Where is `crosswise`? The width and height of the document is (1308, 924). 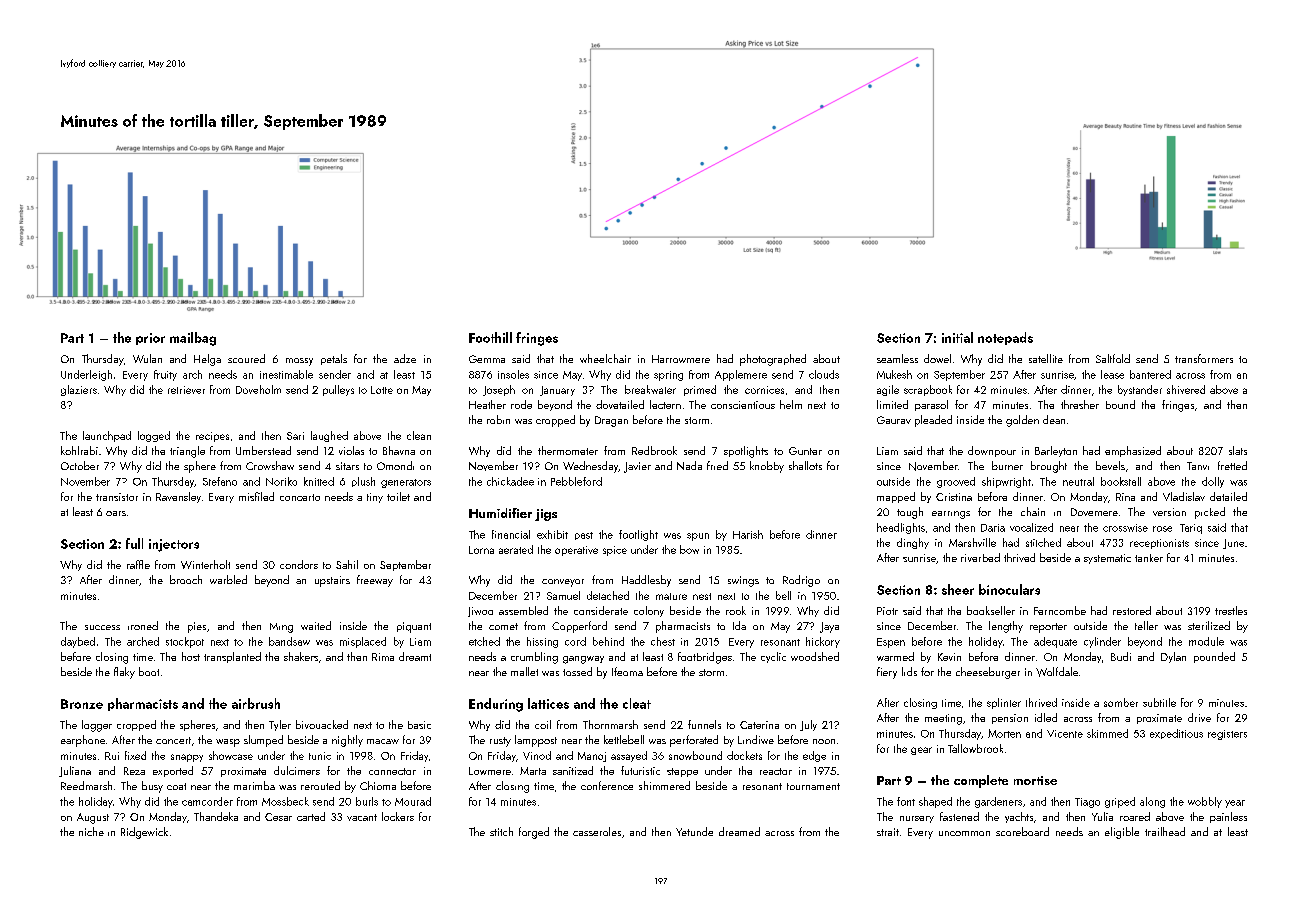
crosswise is located at coordinates (1125, 528).
